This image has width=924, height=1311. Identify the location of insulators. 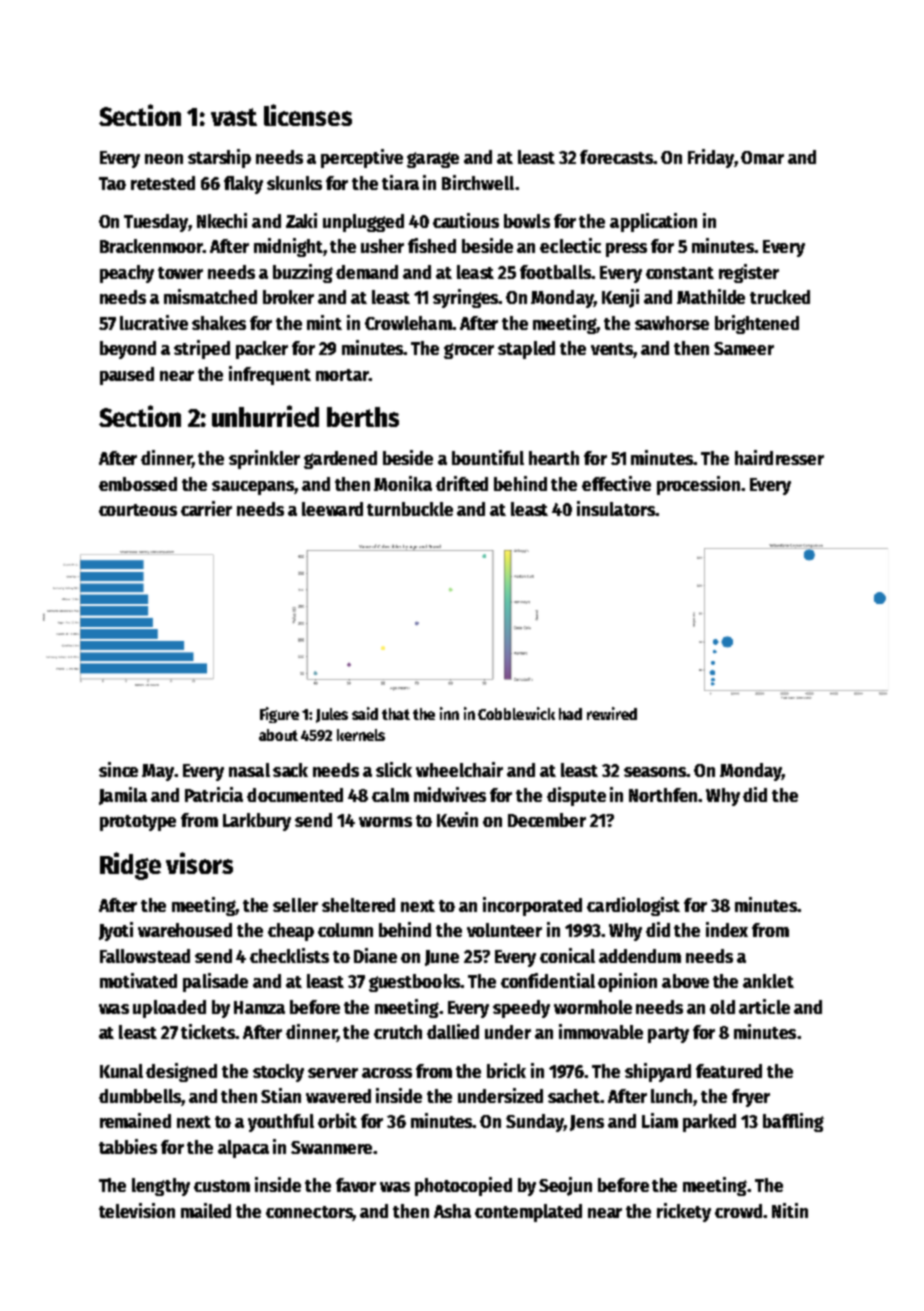
(616, 508).
